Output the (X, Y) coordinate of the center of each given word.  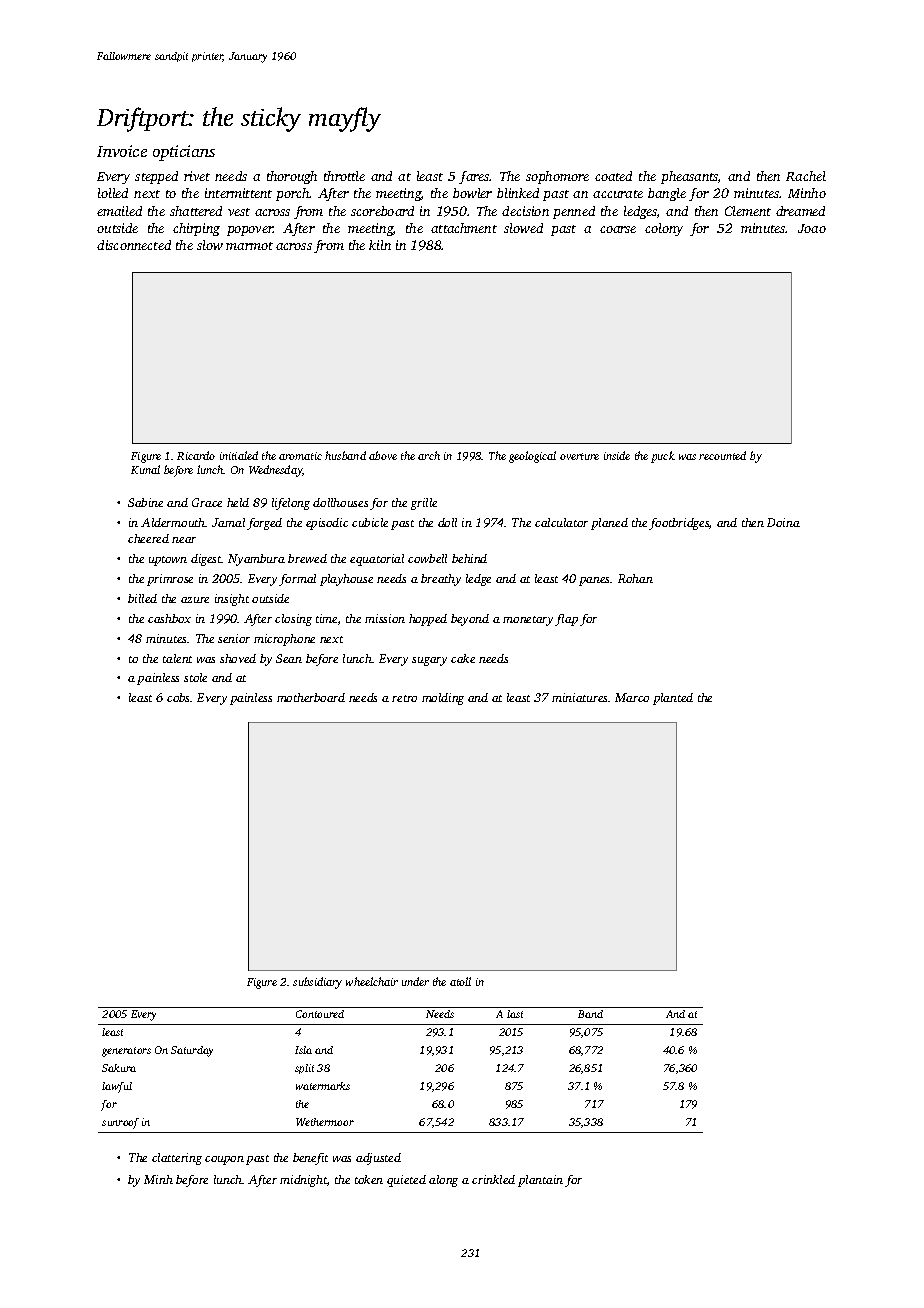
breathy (441, 580)
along (443, 1181)
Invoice (122, 151)
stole (195, 677)
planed (609, 524)
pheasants (689, 177)
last (515, 1014)
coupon (224, 1160)
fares (474, 177)
